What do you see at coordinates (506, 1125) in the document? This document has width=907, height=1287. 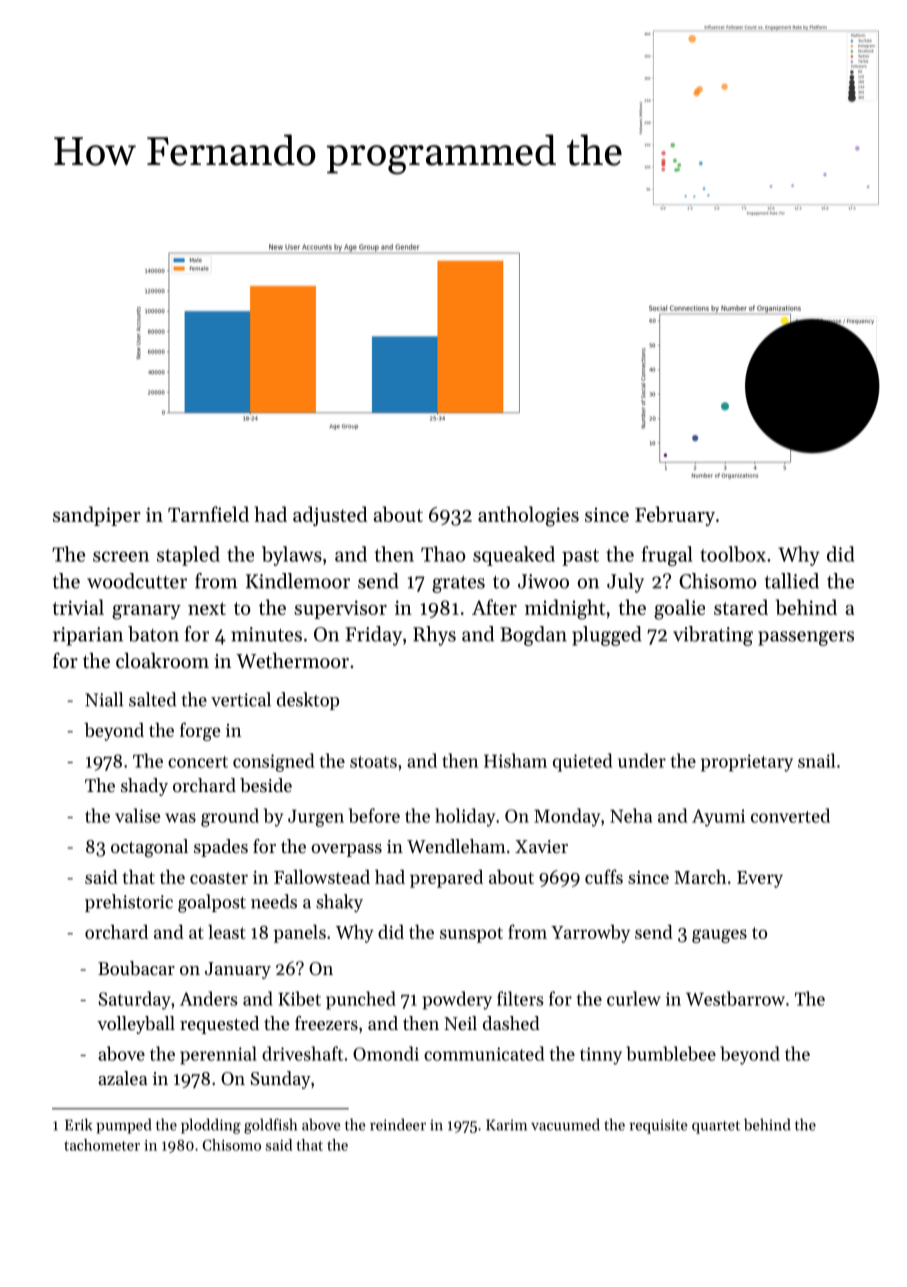 I see `Karim` at bounding box center [506, 1125].
